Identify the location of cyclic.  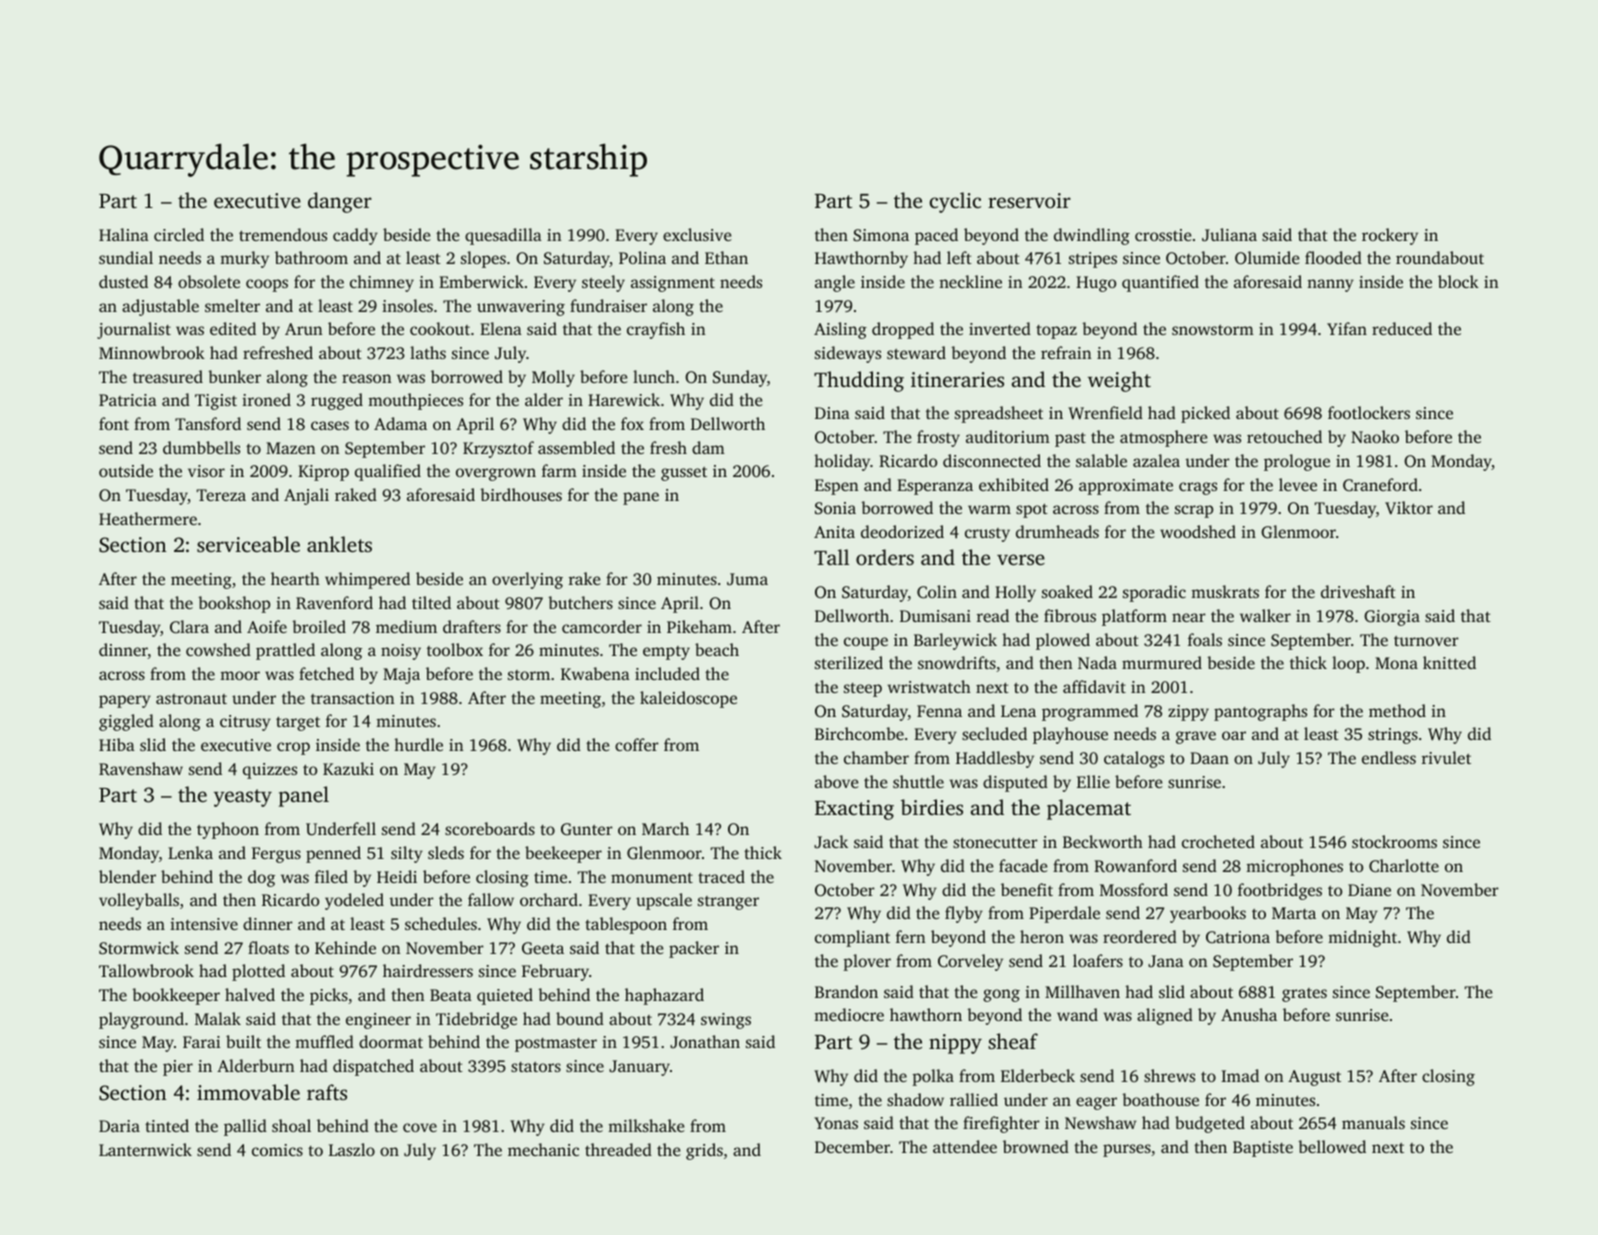
(955, 202).
